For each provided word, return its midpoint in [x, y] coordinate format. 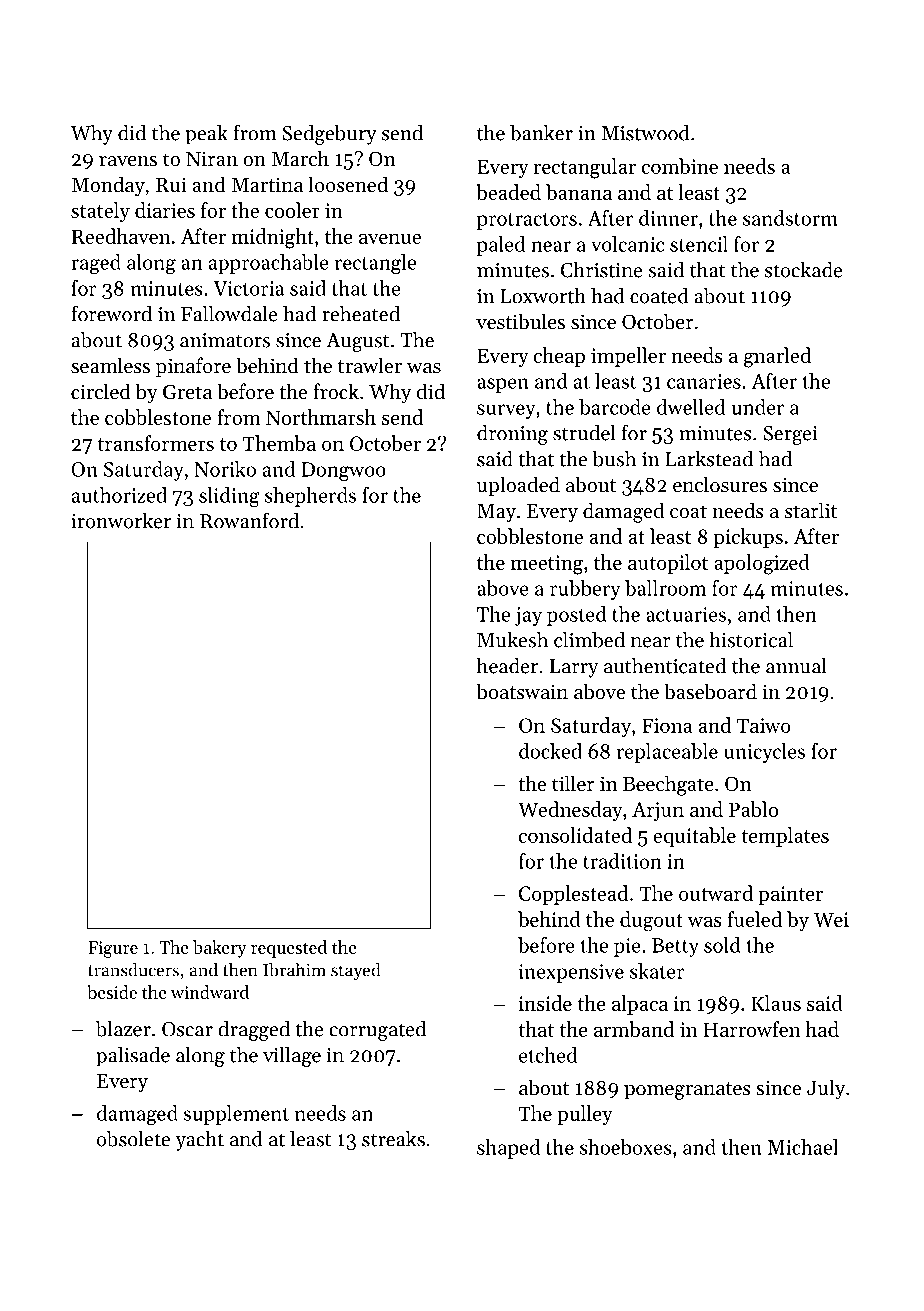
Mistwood [645, 133]
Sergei [790, 435]
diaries [165, 210]
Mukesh [512, 640]
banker [541, 133]
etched [548, 1055]
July [826, 1089]
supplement [236, 1115]
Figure [113, 949]
